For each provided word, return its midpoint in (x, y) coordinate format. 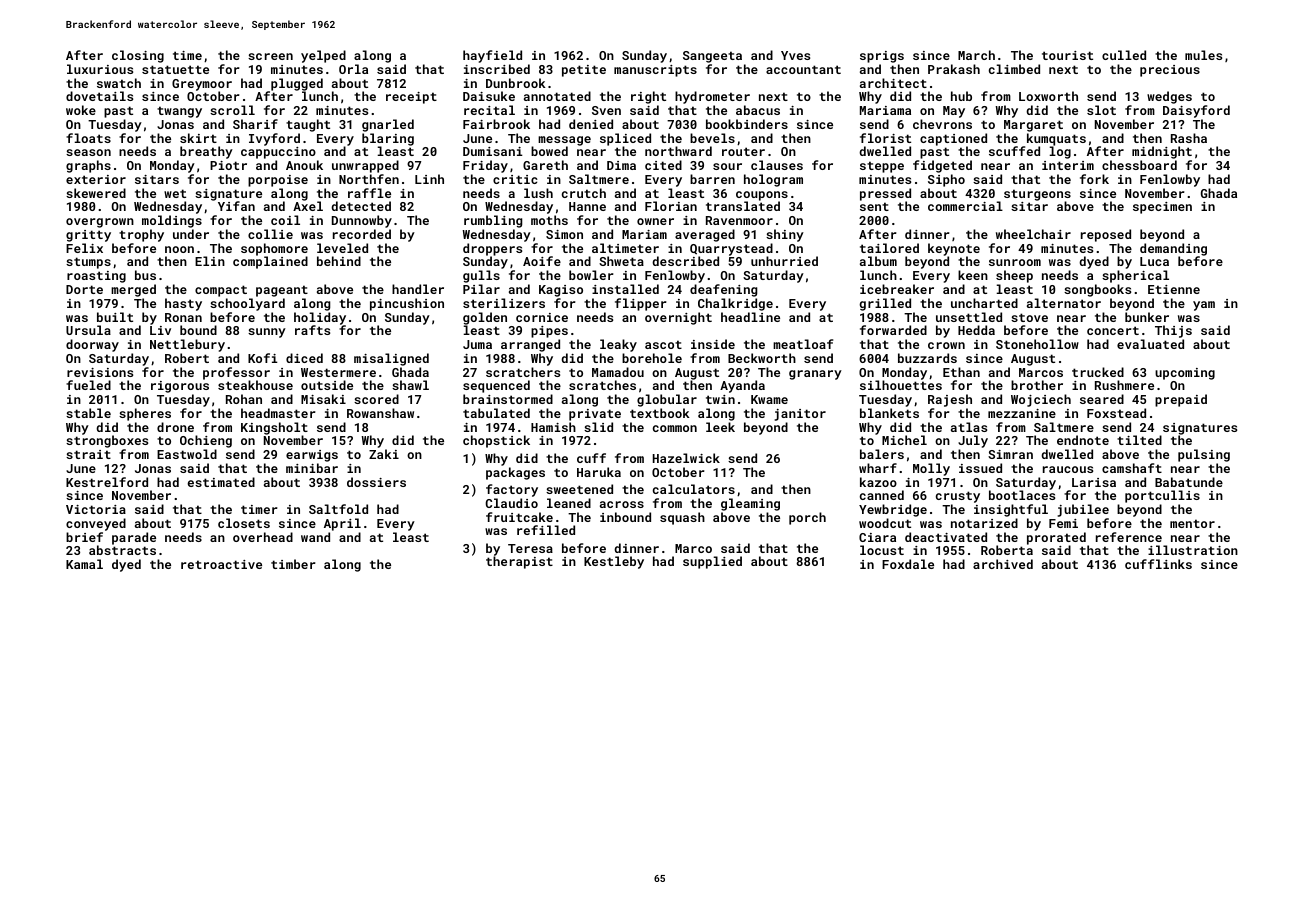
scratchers (523, 372)
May (954, 112)
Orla (353, 69)
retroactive (221, 564)
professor (236, 373)
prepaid (1181, 400)
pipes (549, 332)
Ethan (961, 372)
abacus (758, 110)
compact (221, 291)
